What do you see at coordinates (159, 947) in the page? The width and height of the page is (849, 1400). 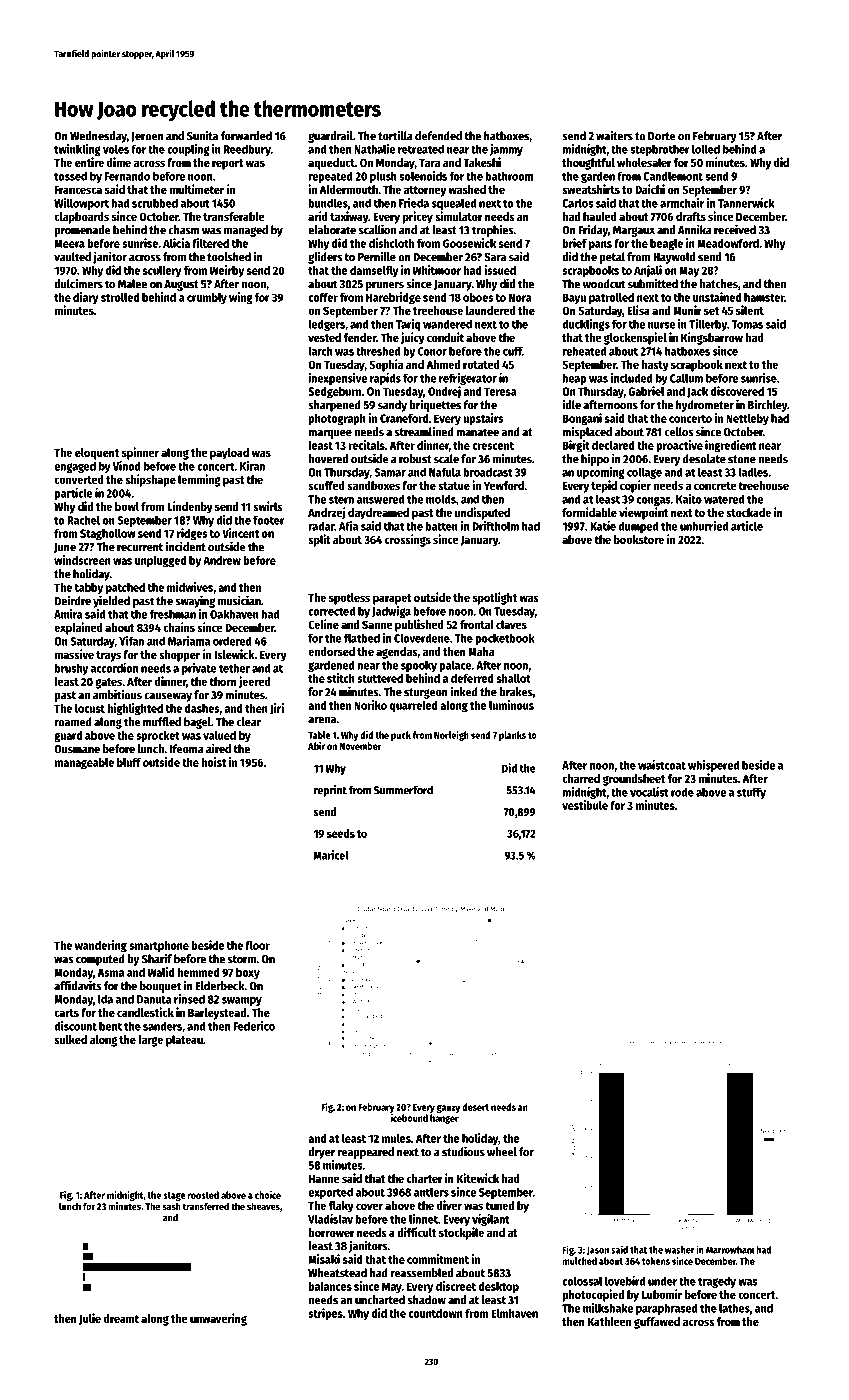 I see `smartphone` at bounding box center [159, 947].
